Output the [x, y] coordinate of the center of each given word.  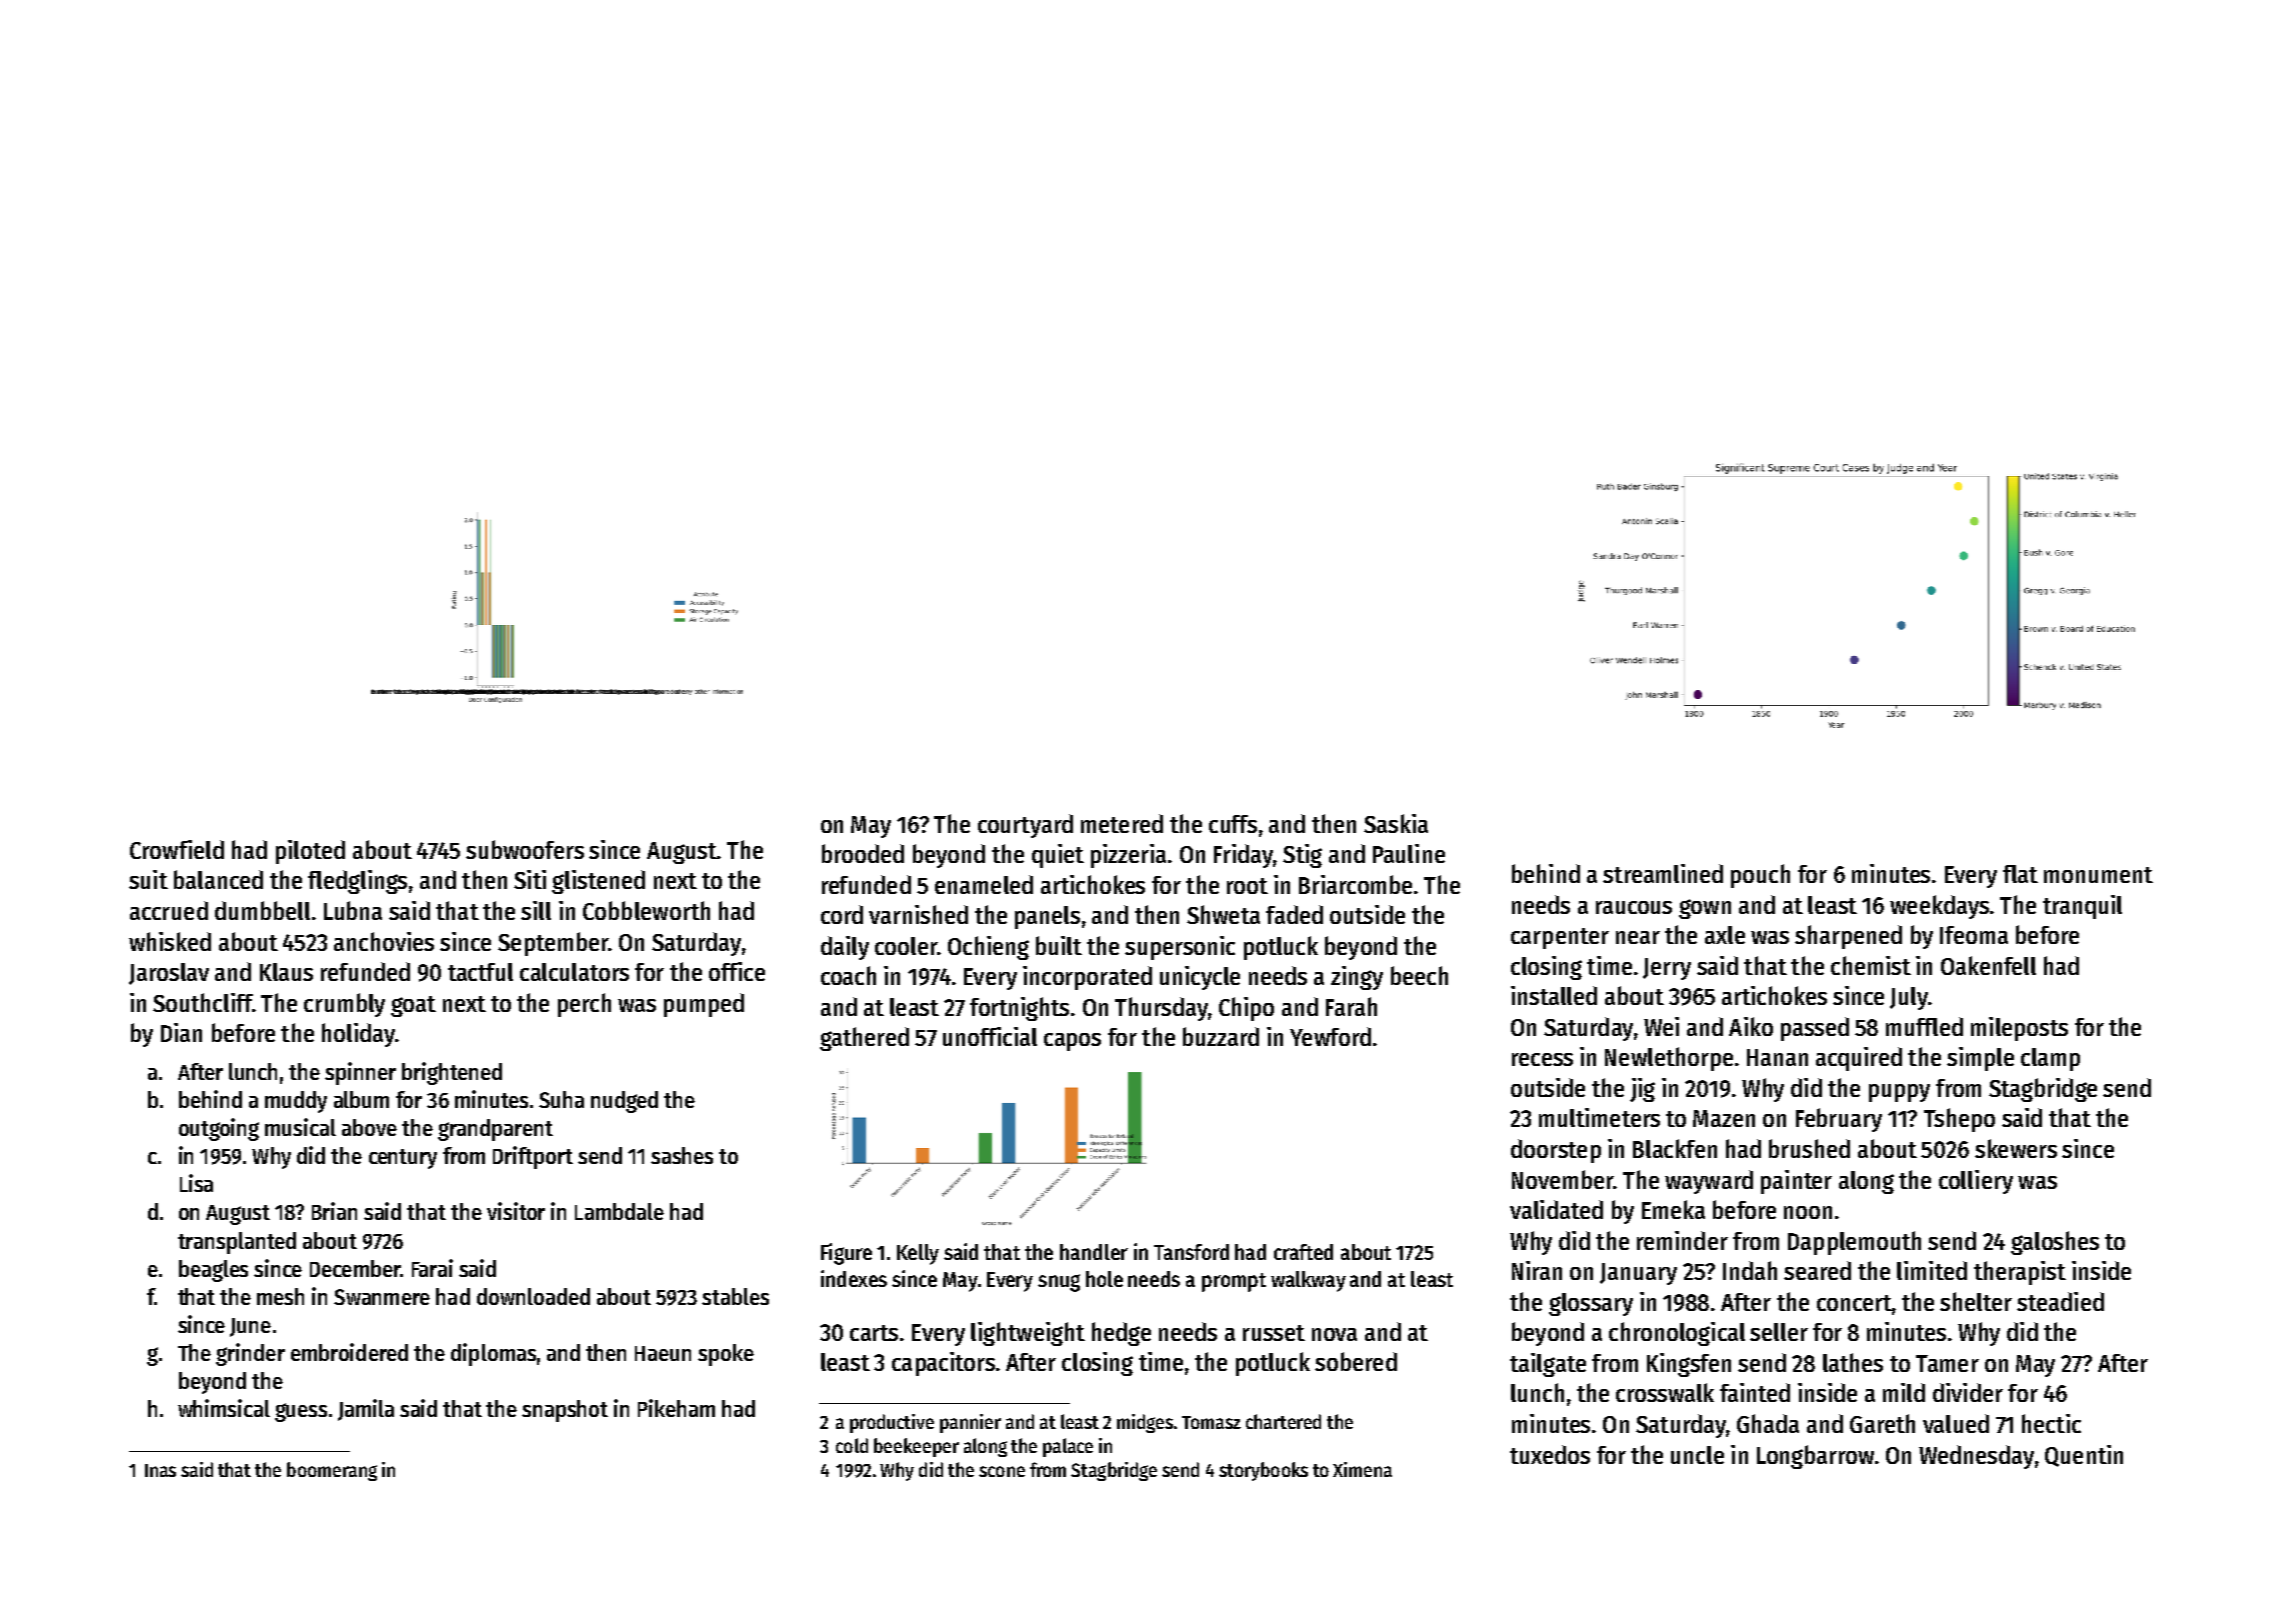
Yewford [1330, 1036]
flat [2020, 874]
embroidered [349, 1352]
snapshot [565, 1411]
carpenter [1560, 938]
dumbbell [262, 910]
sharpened [1848, 937]
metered [1122, 823]
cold [852, 1445]
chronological [1677, 1334]
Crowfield [177, 849]
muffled [1924, 1026]
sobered [1356, 1361]
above [369, 1127]
